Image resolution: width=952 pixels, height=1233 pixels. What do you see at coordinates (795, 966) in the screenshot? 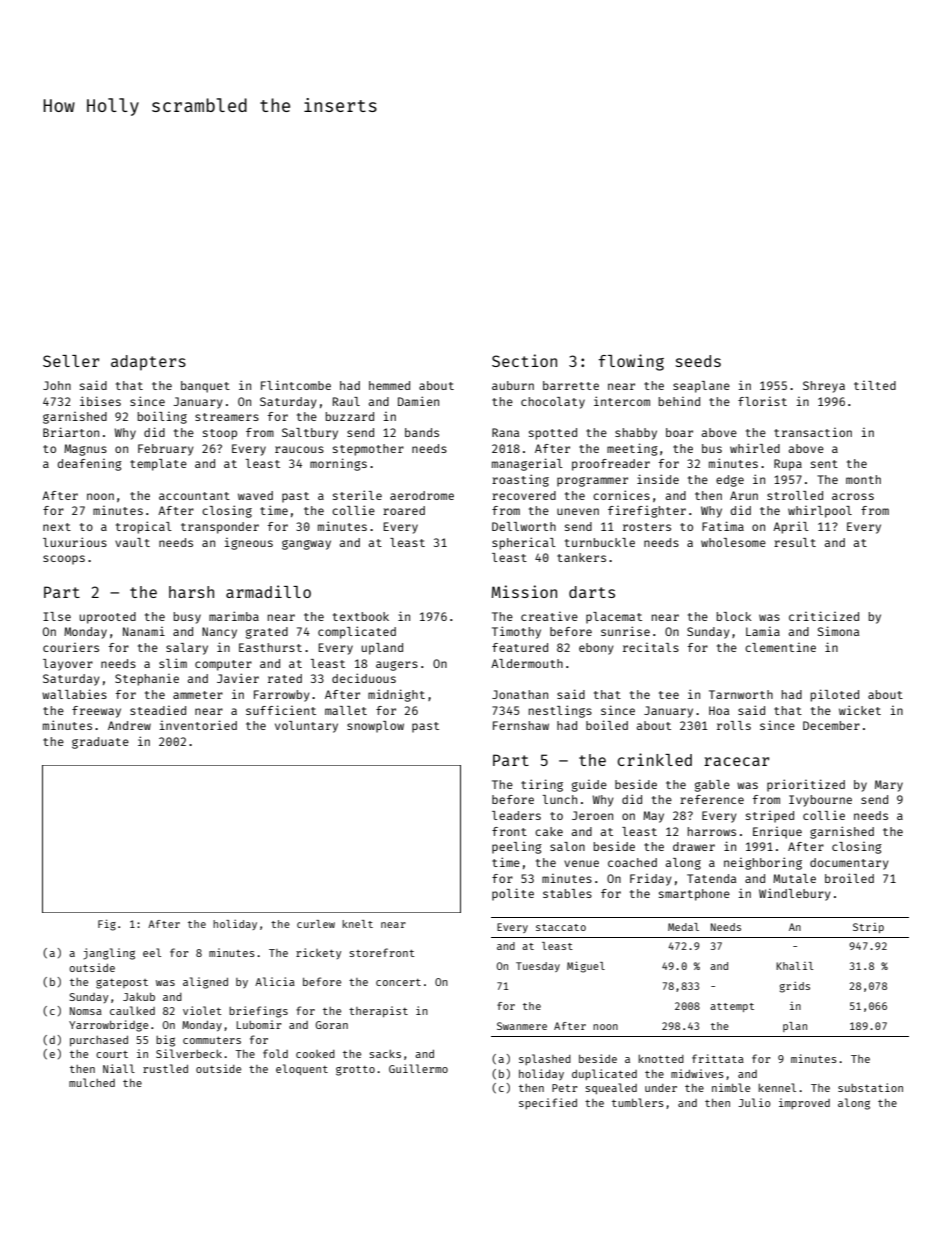
I see `Khalil` at bounding box center [795, 966].
